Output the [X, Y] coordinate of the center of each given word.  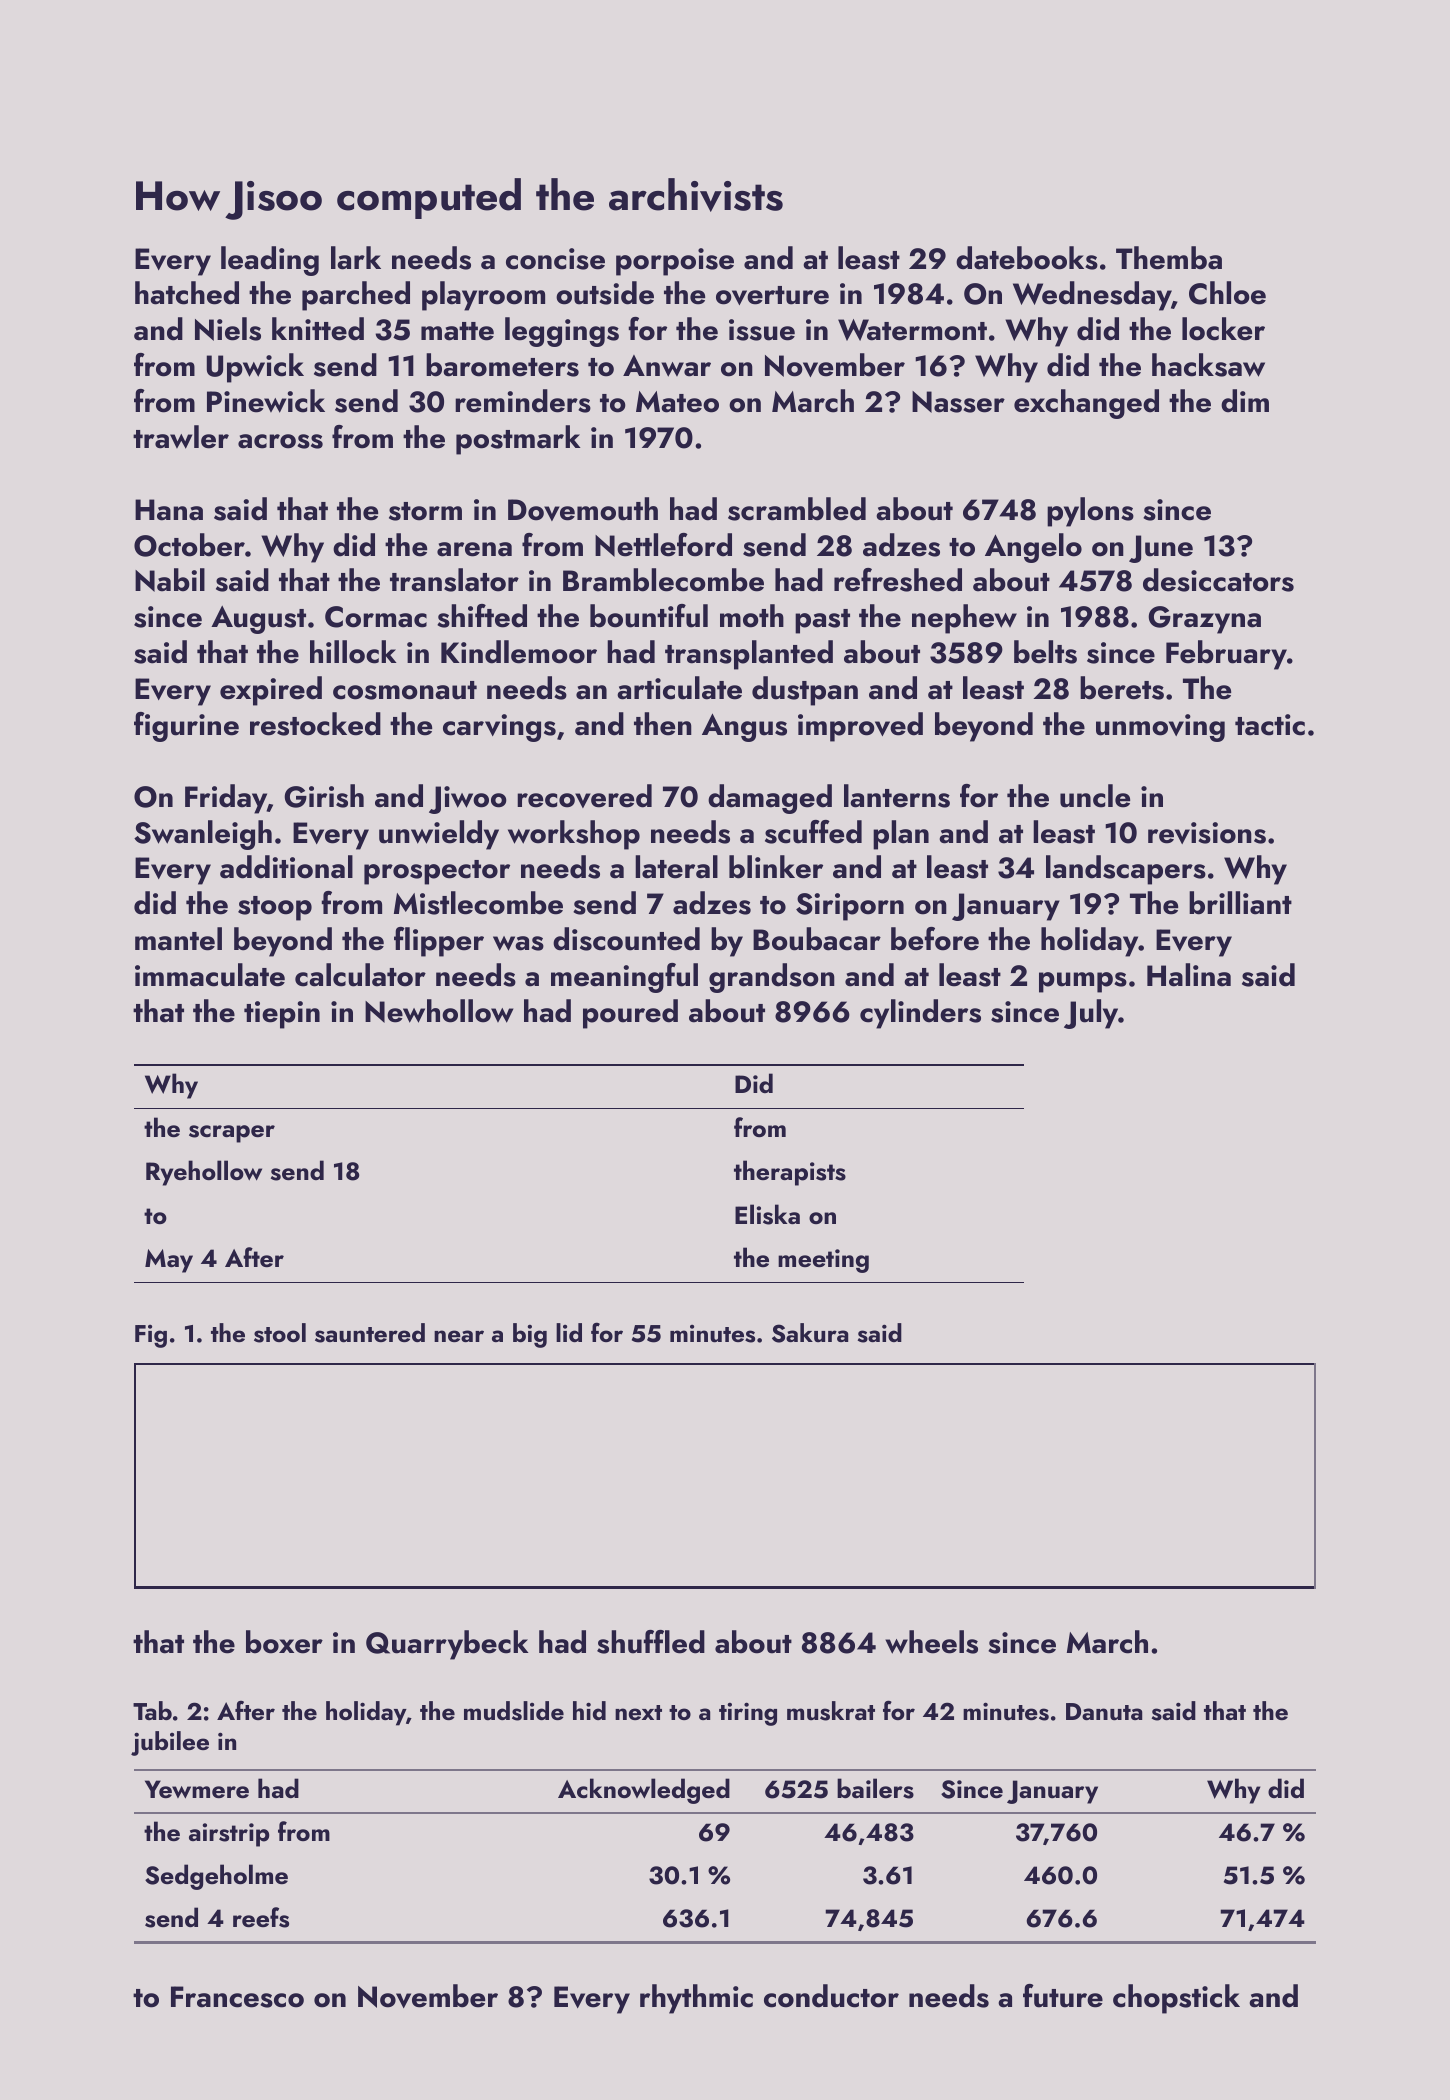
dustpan [805, 691]
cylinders [920, 1014]
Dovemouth [583, 509]
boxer [284, 1642]
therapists [790, 1173]
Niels [228, 329]
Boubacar [817, 939]
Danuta [1104, 1712]
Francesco [237, 1997]
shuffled [651, 1642]
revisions [1207, 833]
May [169, 1261]
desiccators [1218, 580]
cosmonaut [405, 690]
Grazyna [1204, 620]
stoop [275, 908]
